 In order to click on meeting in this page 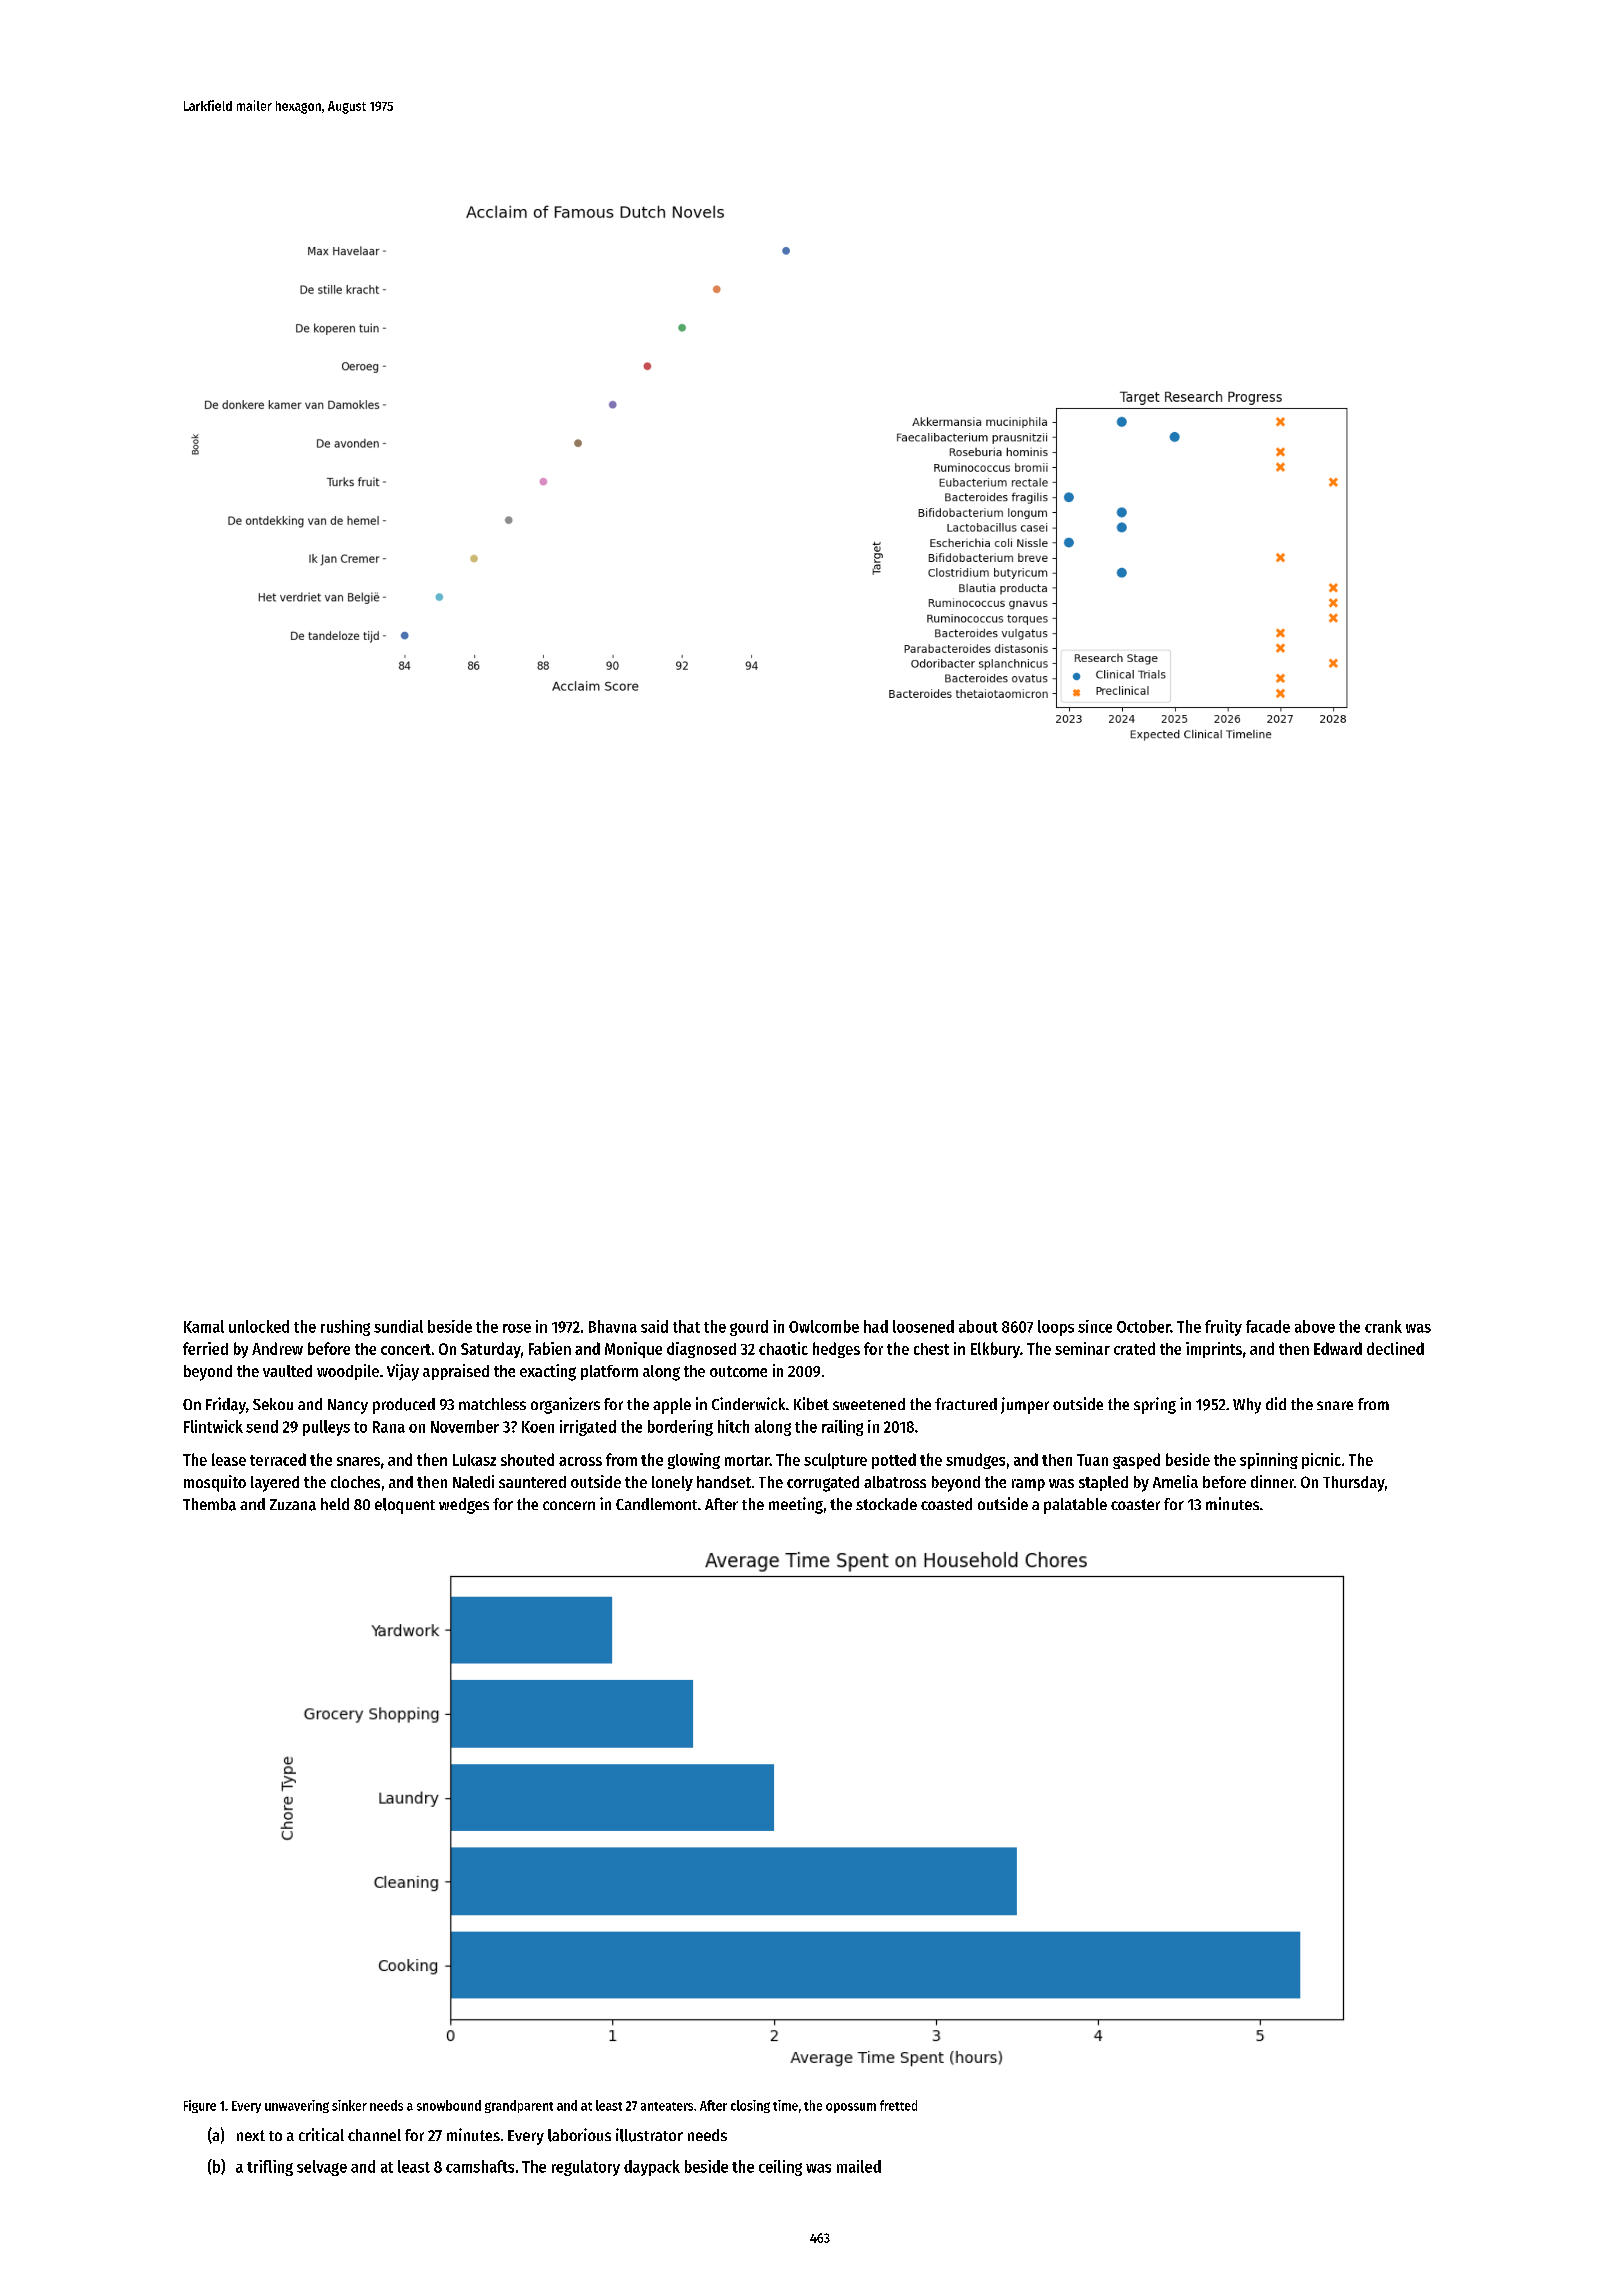, I will do `click(796, 1505)`.
